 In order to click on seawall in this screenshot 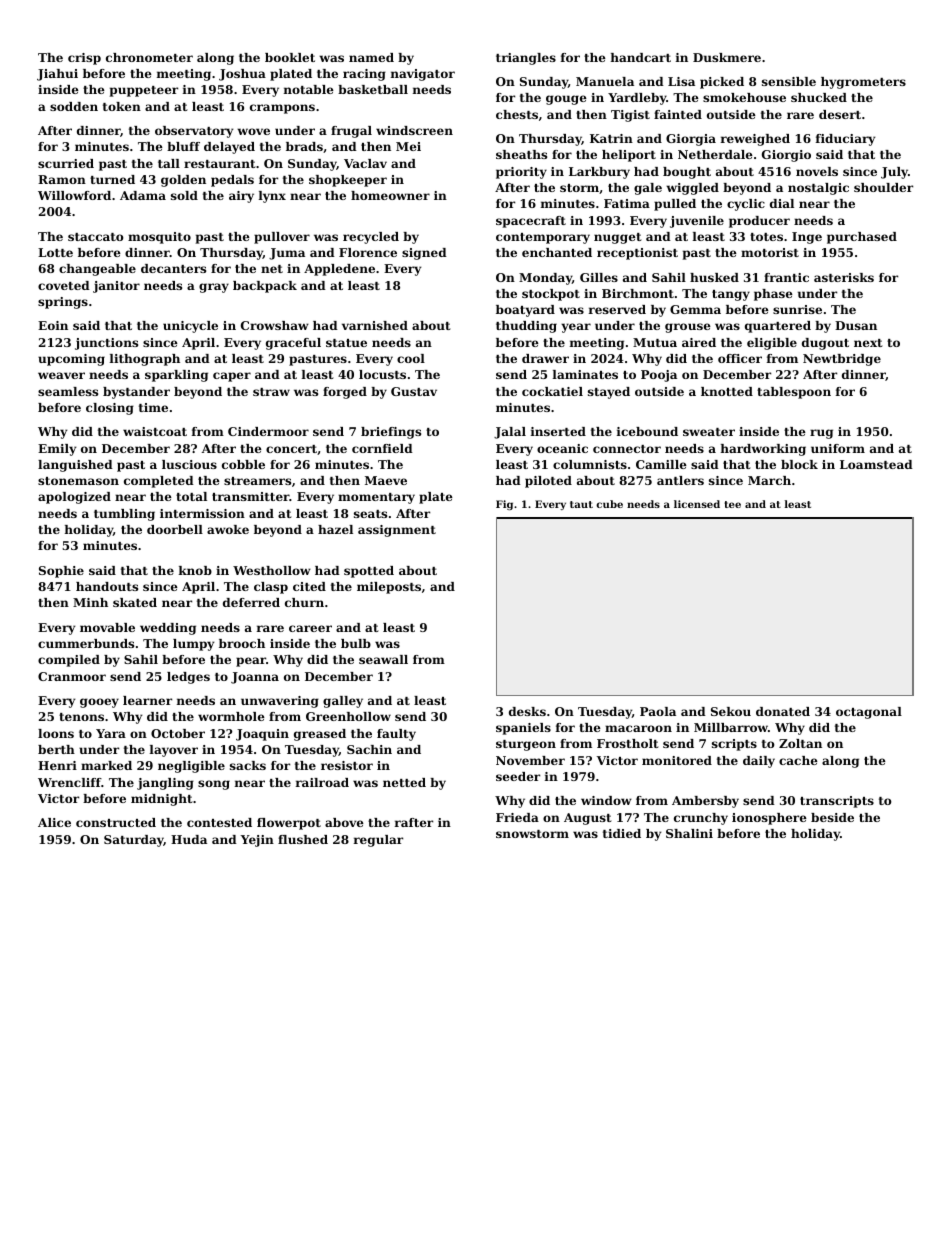, I will do `click(383, 659)`.
